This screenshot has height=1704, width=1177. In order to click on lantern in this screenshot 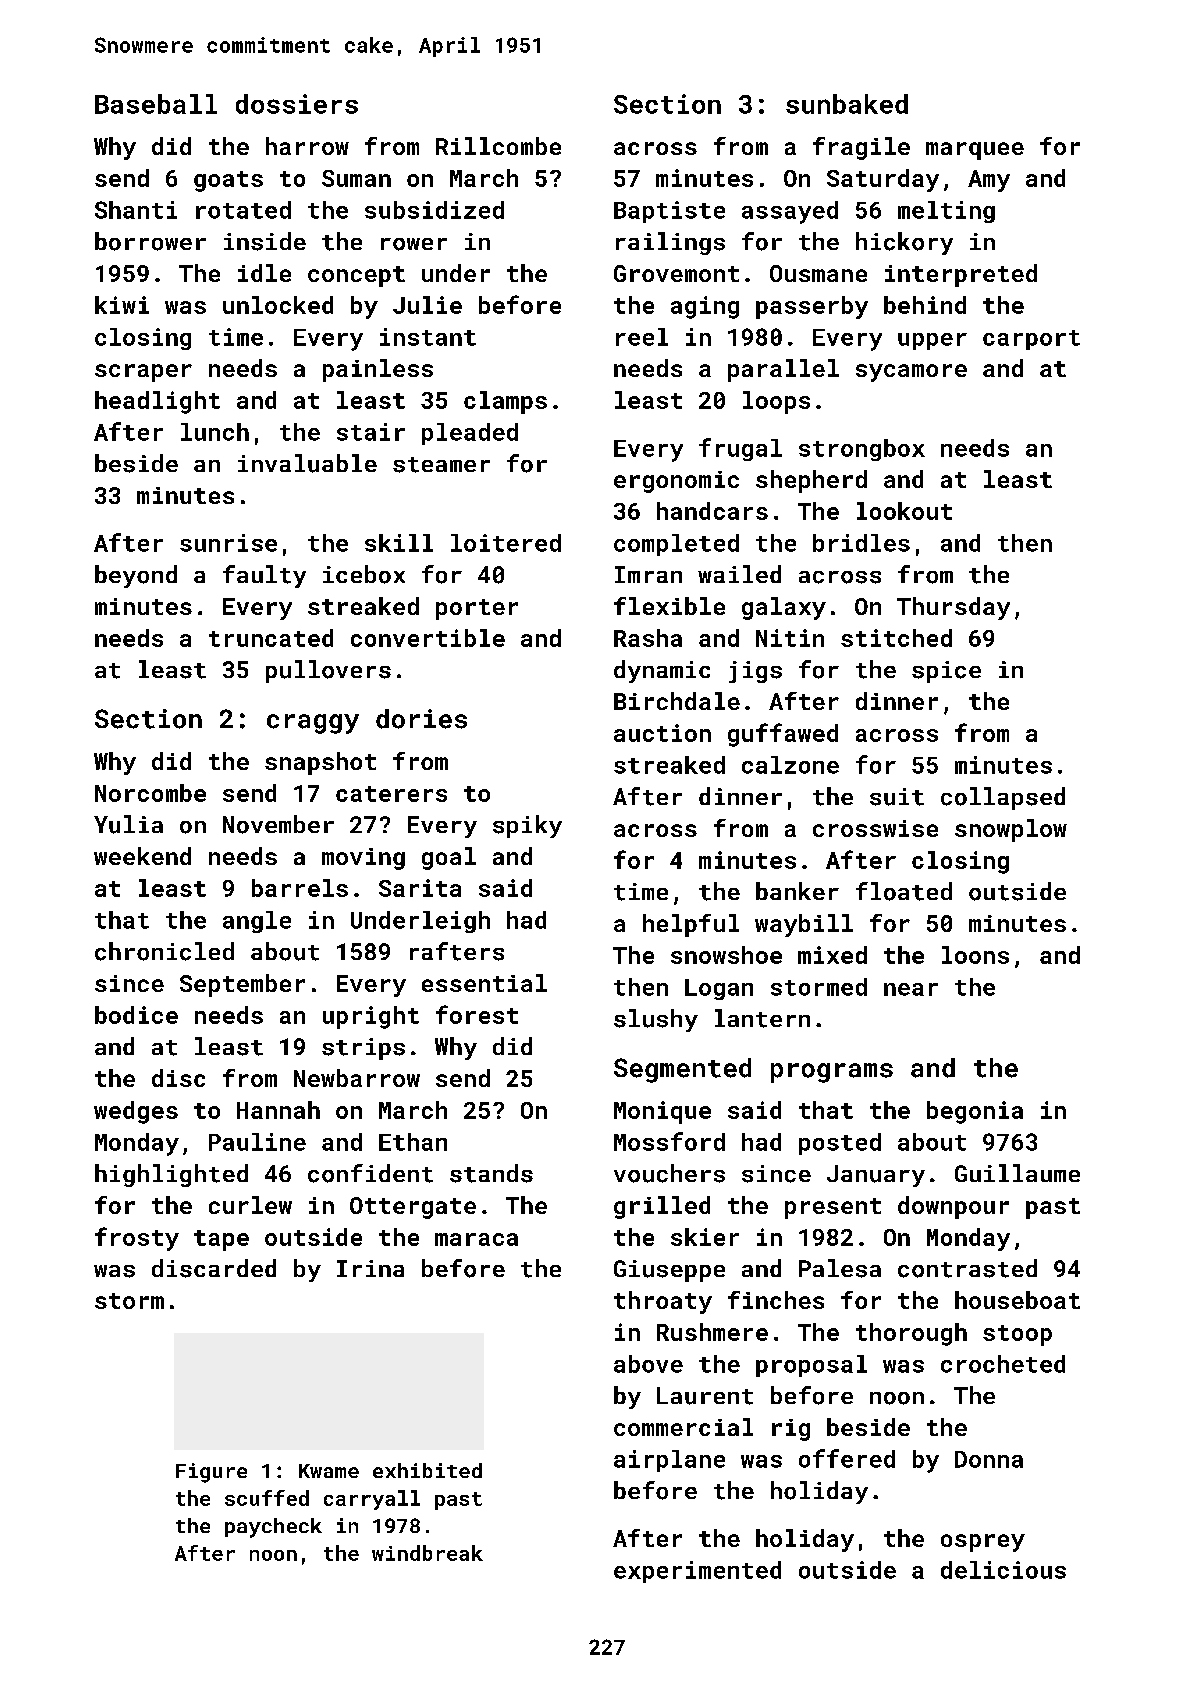, I will do `click(762, 1018)`.
